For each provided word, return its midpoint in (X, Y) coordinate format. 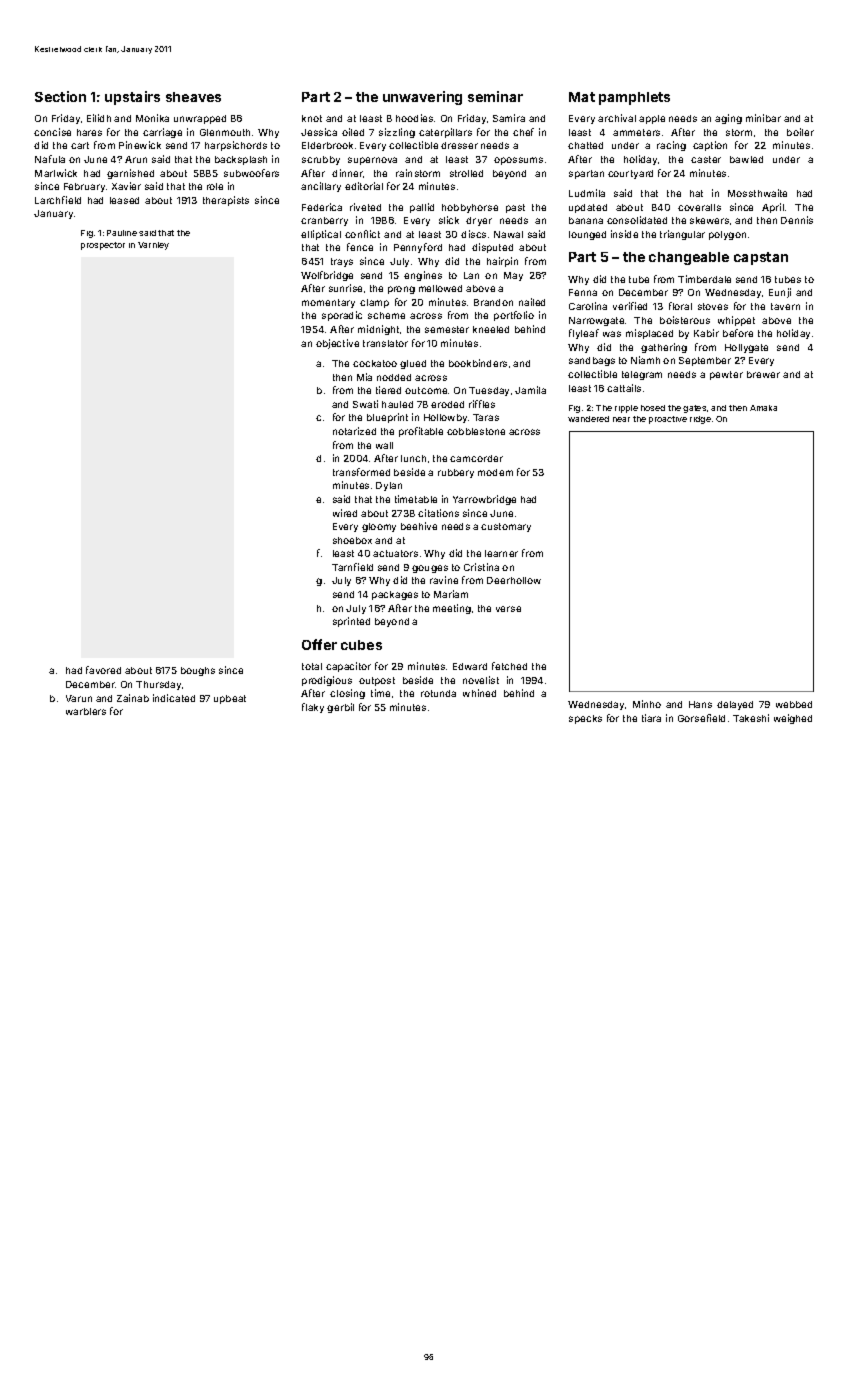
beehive (419, 526)
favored (103, 670)
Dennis (797, 220)
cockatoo (375, 363)
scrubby (321, 160)
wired (345, 513)
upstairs (132, 98)
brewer (763, 374)
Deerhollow (514, 580)
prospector (103, 246)
